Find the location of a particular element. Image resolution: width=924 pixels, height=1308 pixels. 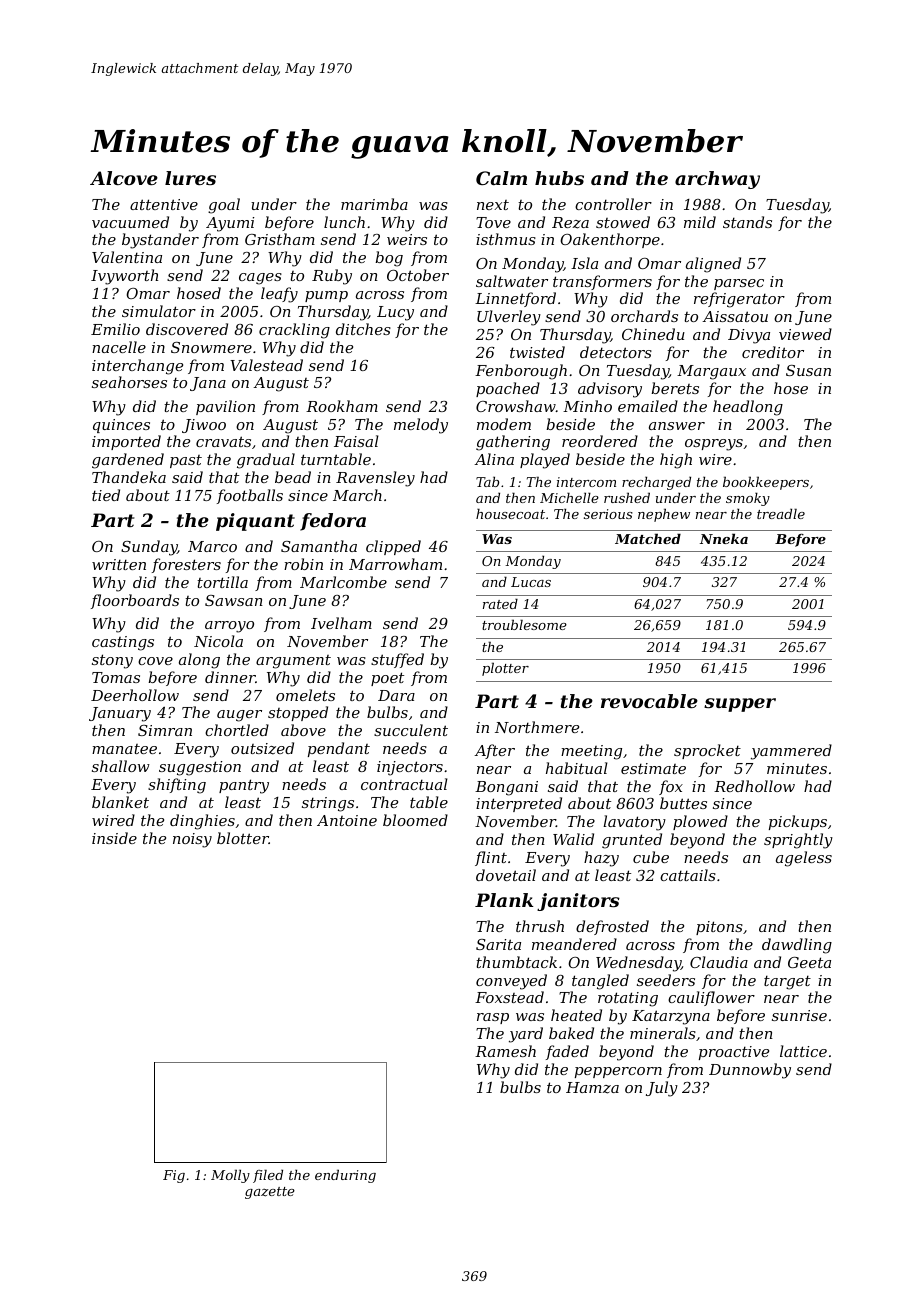

orchards is located at coordinates (644, 316).
